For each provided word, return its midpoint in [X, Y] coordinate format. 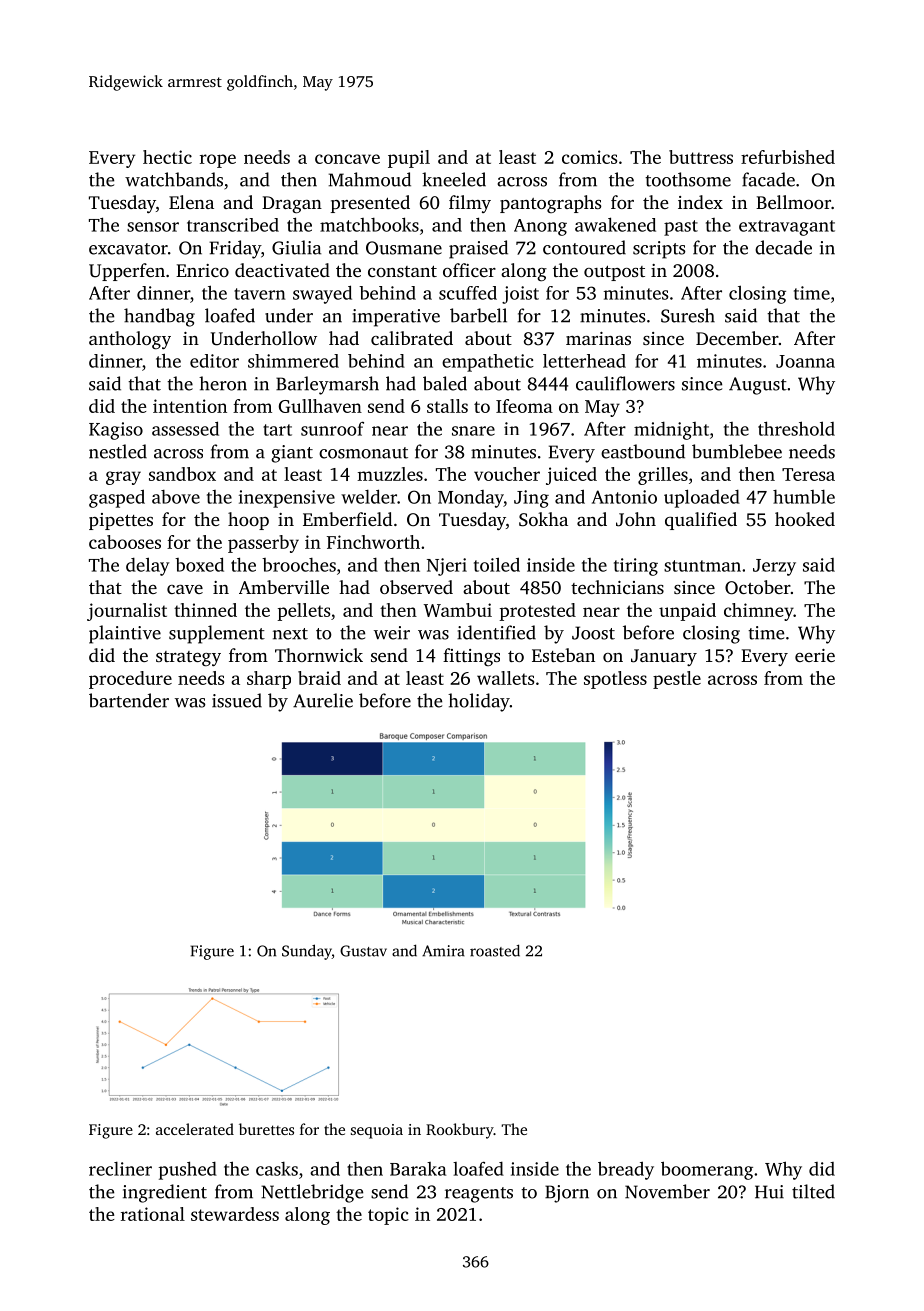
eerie [815, 655]
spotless [615, 680]
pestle [677, 680]
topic [388, 1216]
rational [153, 1214]
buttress [701, 157]
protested [537, 612]
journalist [127, 612]
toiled [497, 564]
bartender [129, 700]
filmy [470, 204]
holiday [479, 702]
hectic [167, 157]
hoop [248, 521]
